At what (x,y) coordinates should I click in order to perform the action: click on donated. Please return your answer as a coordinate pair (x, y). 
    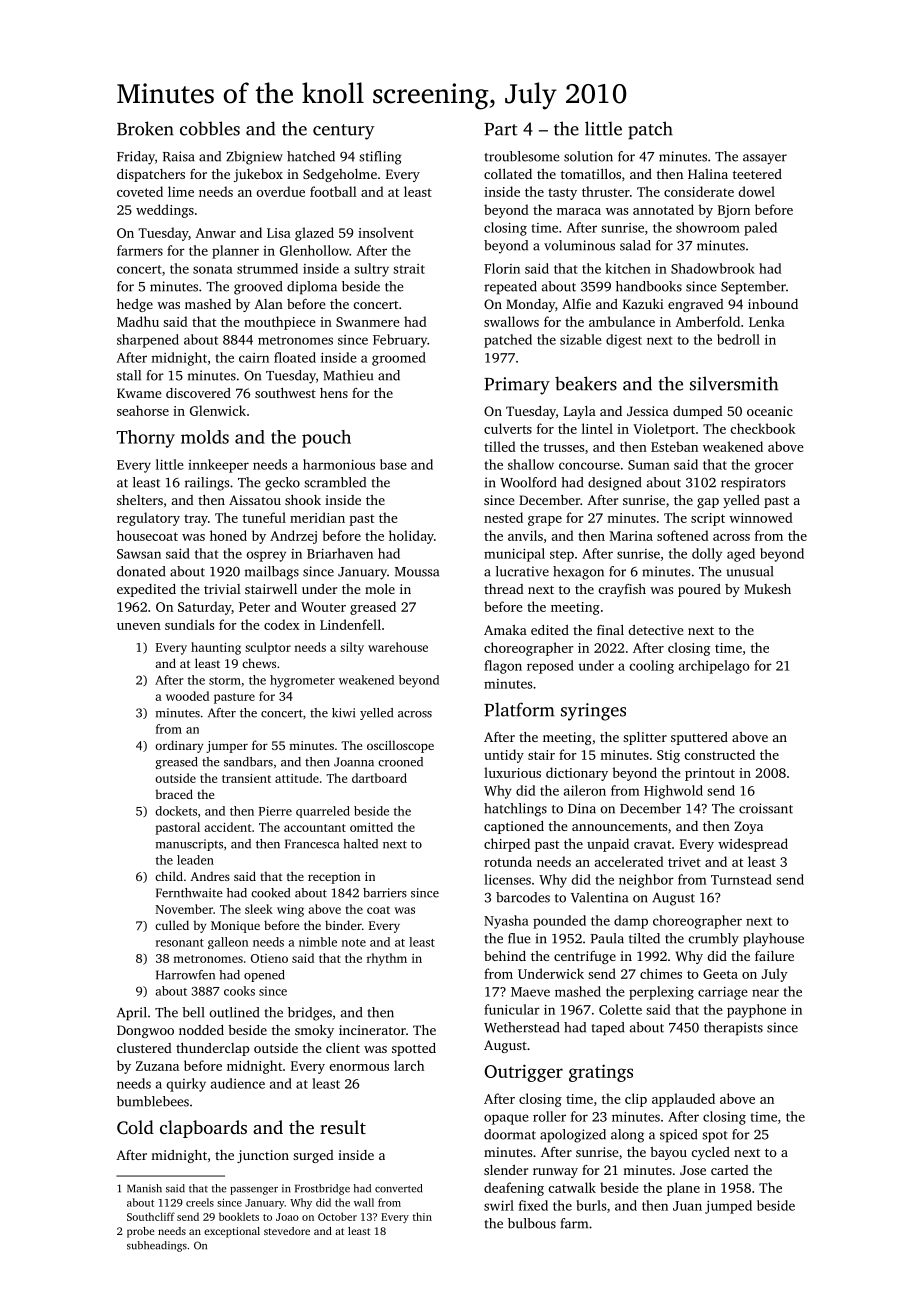
    Looking at the image, I should click on (141, 571).
